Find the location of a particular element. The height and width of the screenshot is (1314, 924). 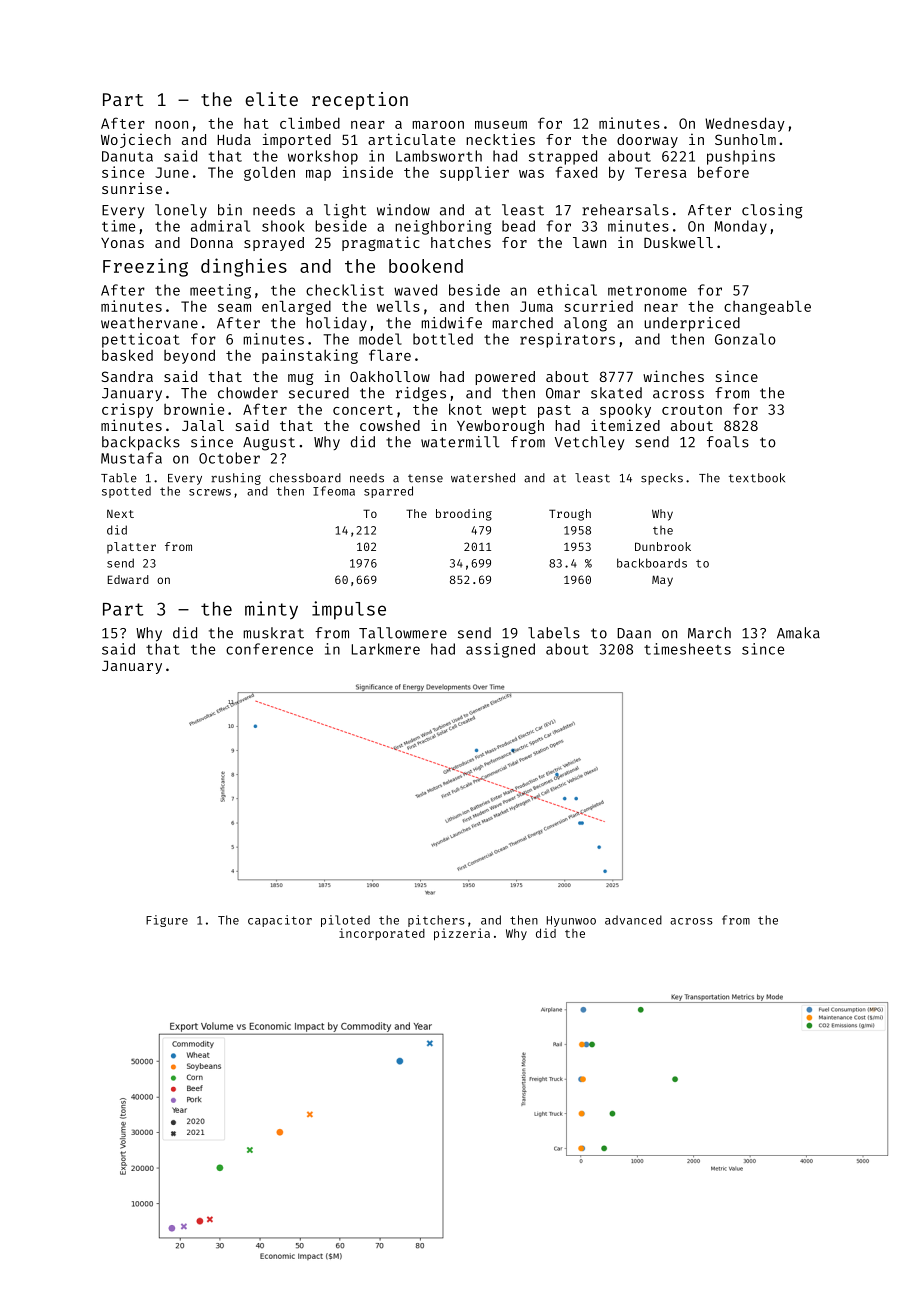

elite is located at coordinates (271, 99).
